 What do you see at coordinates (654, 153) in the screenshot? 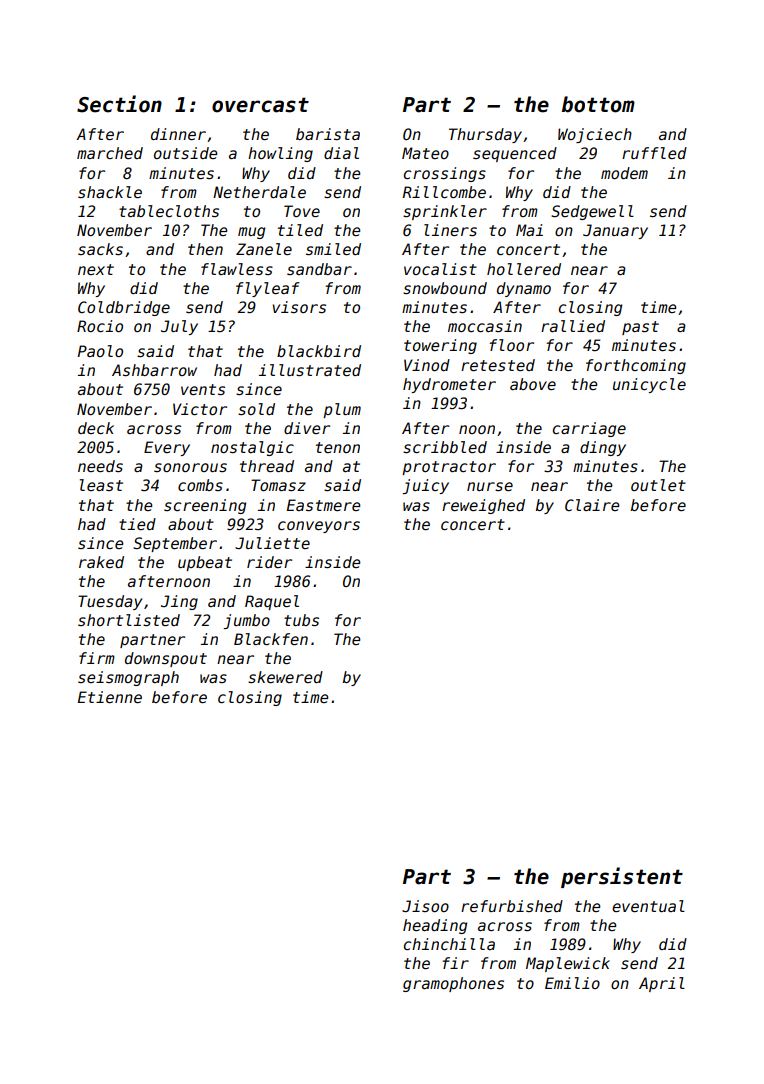
I see `ruffled` at bounding box center [654, 153].
